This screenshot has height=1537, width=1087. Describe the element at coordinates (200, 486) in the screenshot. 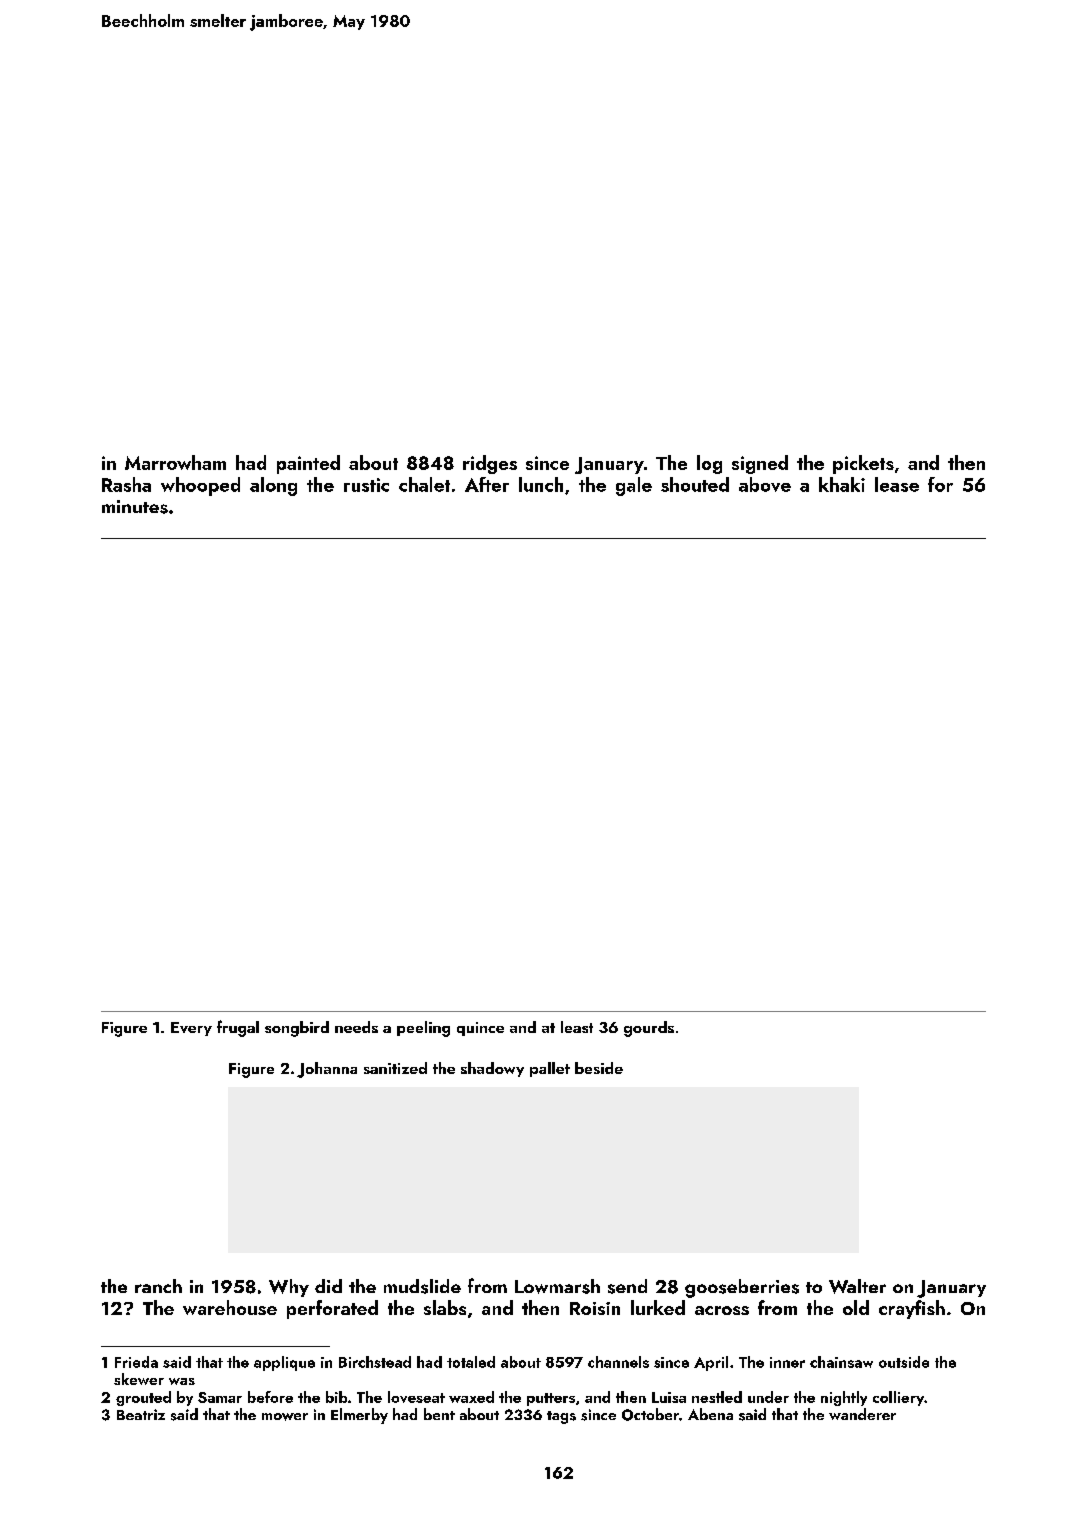

I see `whooped` at that location.
